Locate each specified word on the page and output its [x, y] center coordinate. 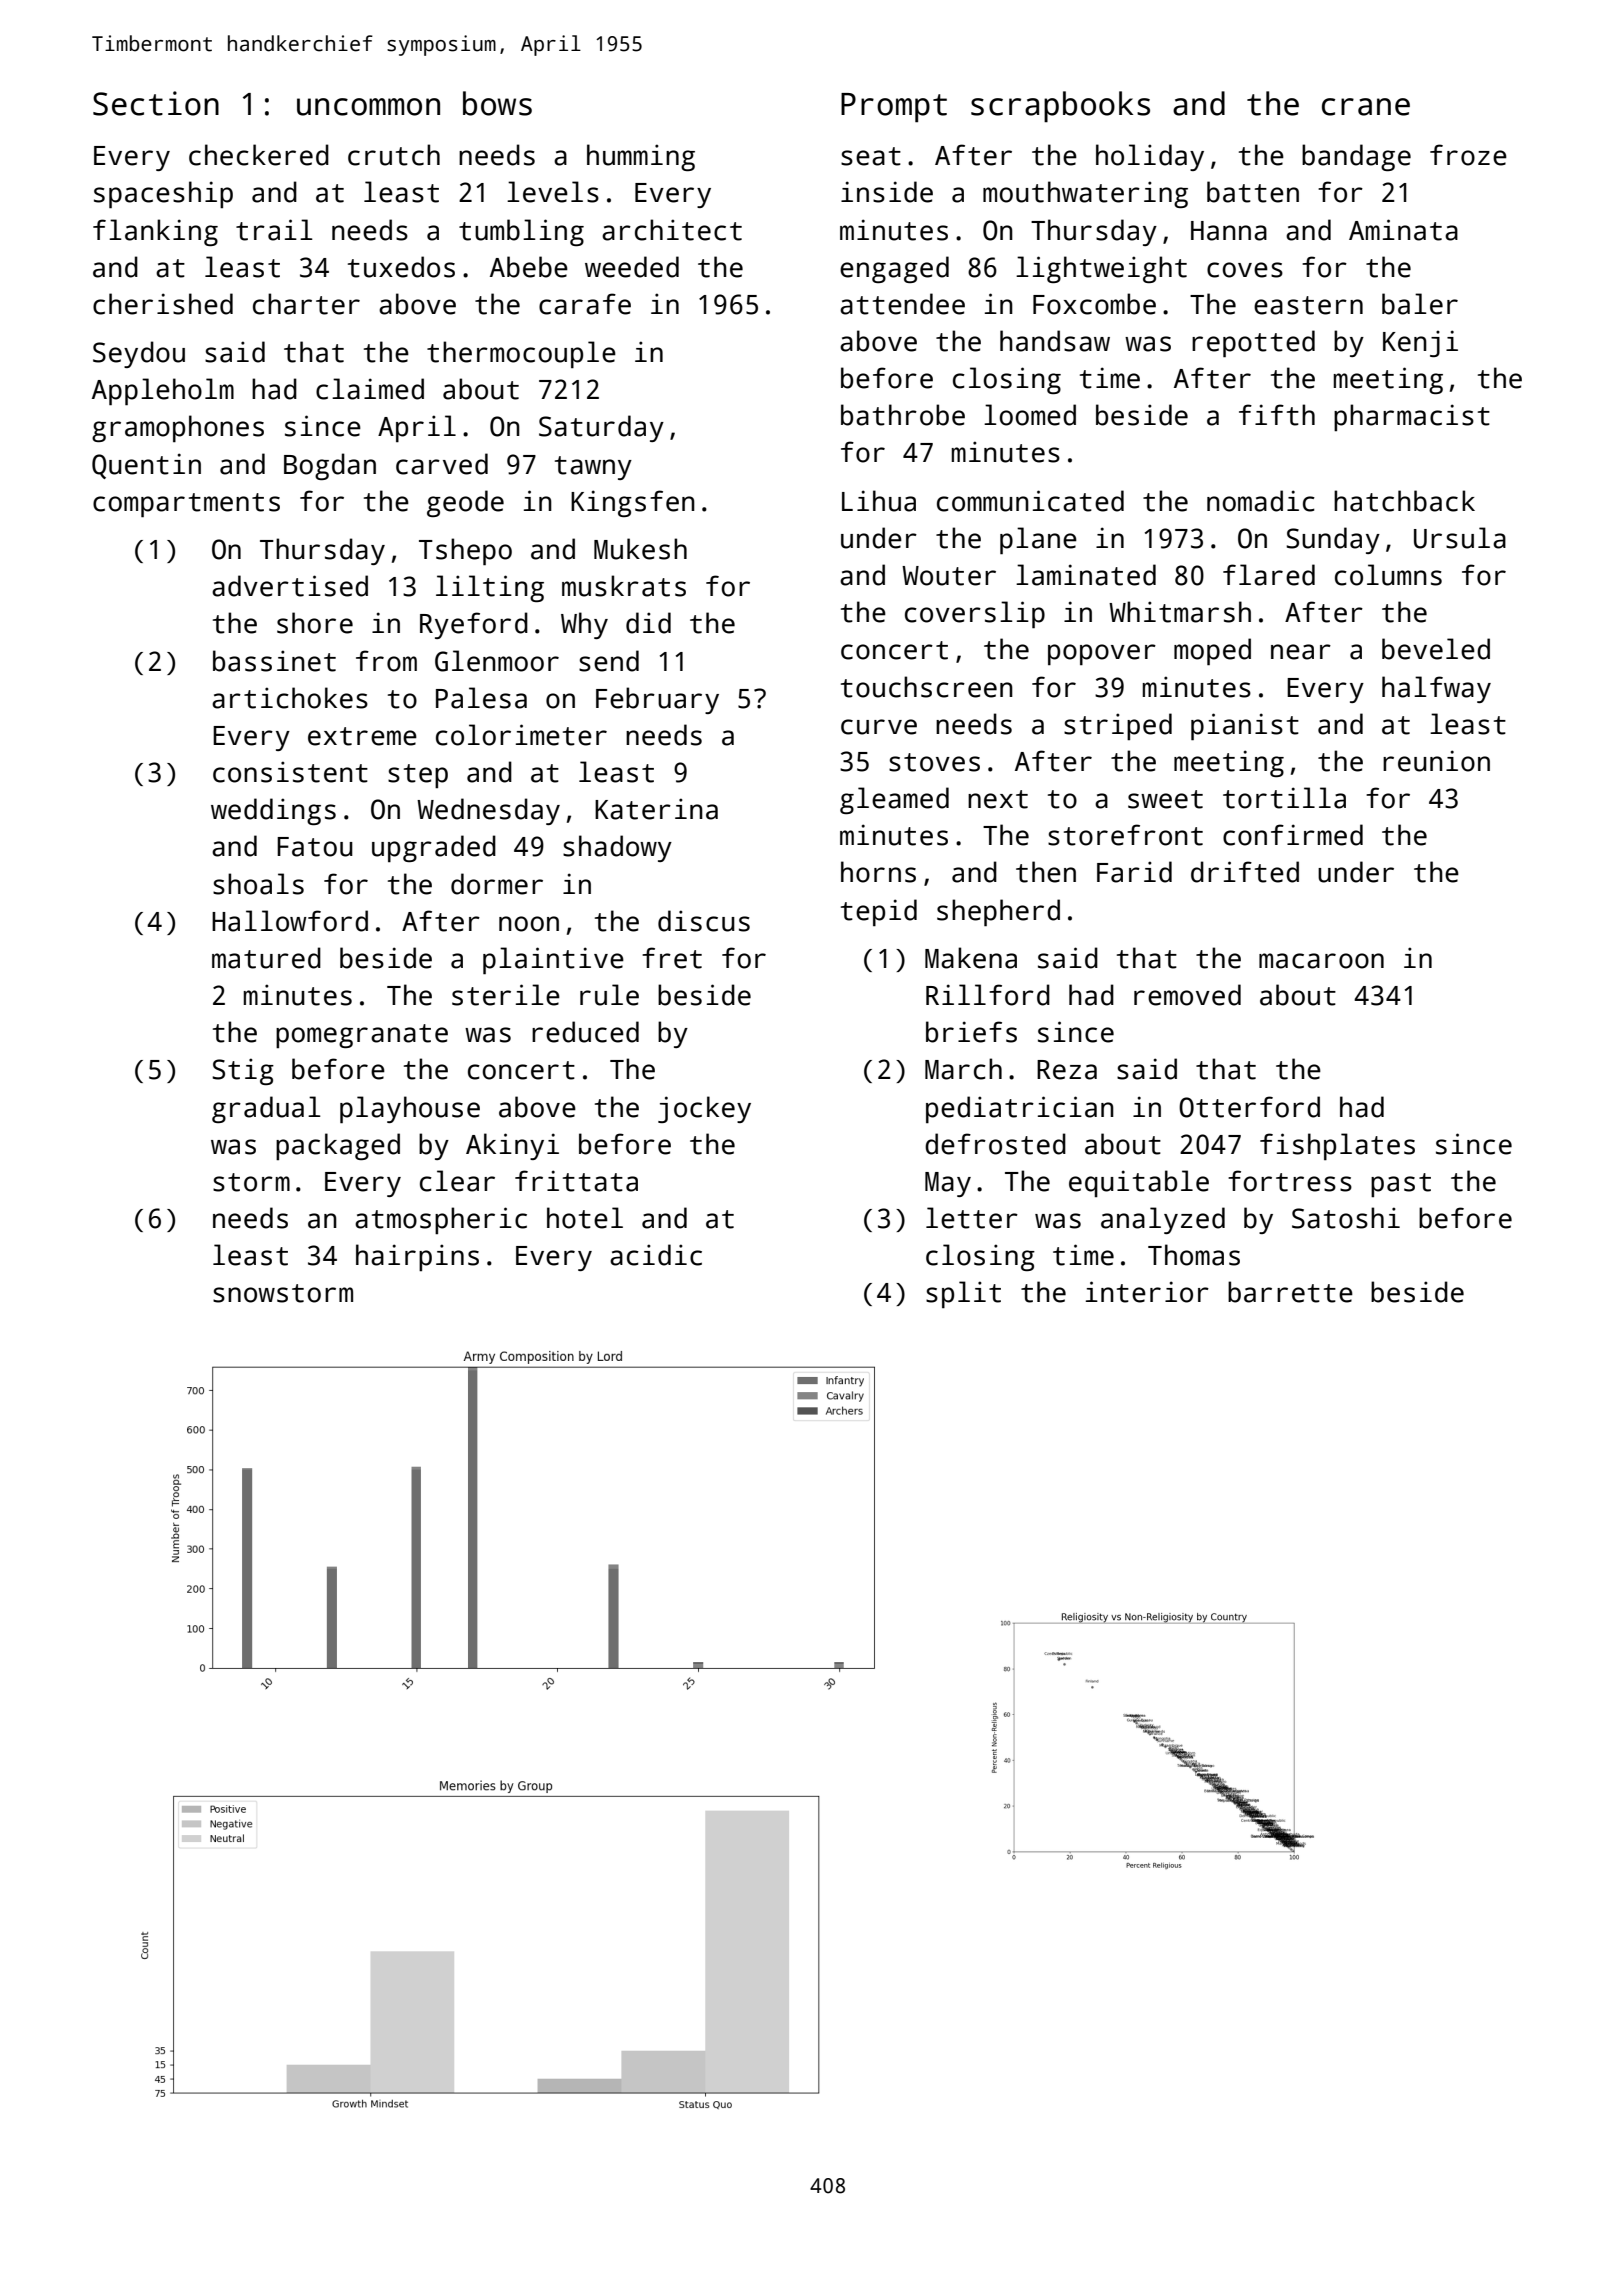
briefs [971, 1032]
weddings [273, 811]
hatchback [1404, 501]
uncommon [368, 107]
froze [1468, 155]
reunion [1436, 761]
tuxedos [401, 267]
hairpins [417, 1257]
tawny [593, 468]
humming [641, 157]
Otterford [1249, 1107]
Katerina [656, 809]
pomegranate [362, 1036]
